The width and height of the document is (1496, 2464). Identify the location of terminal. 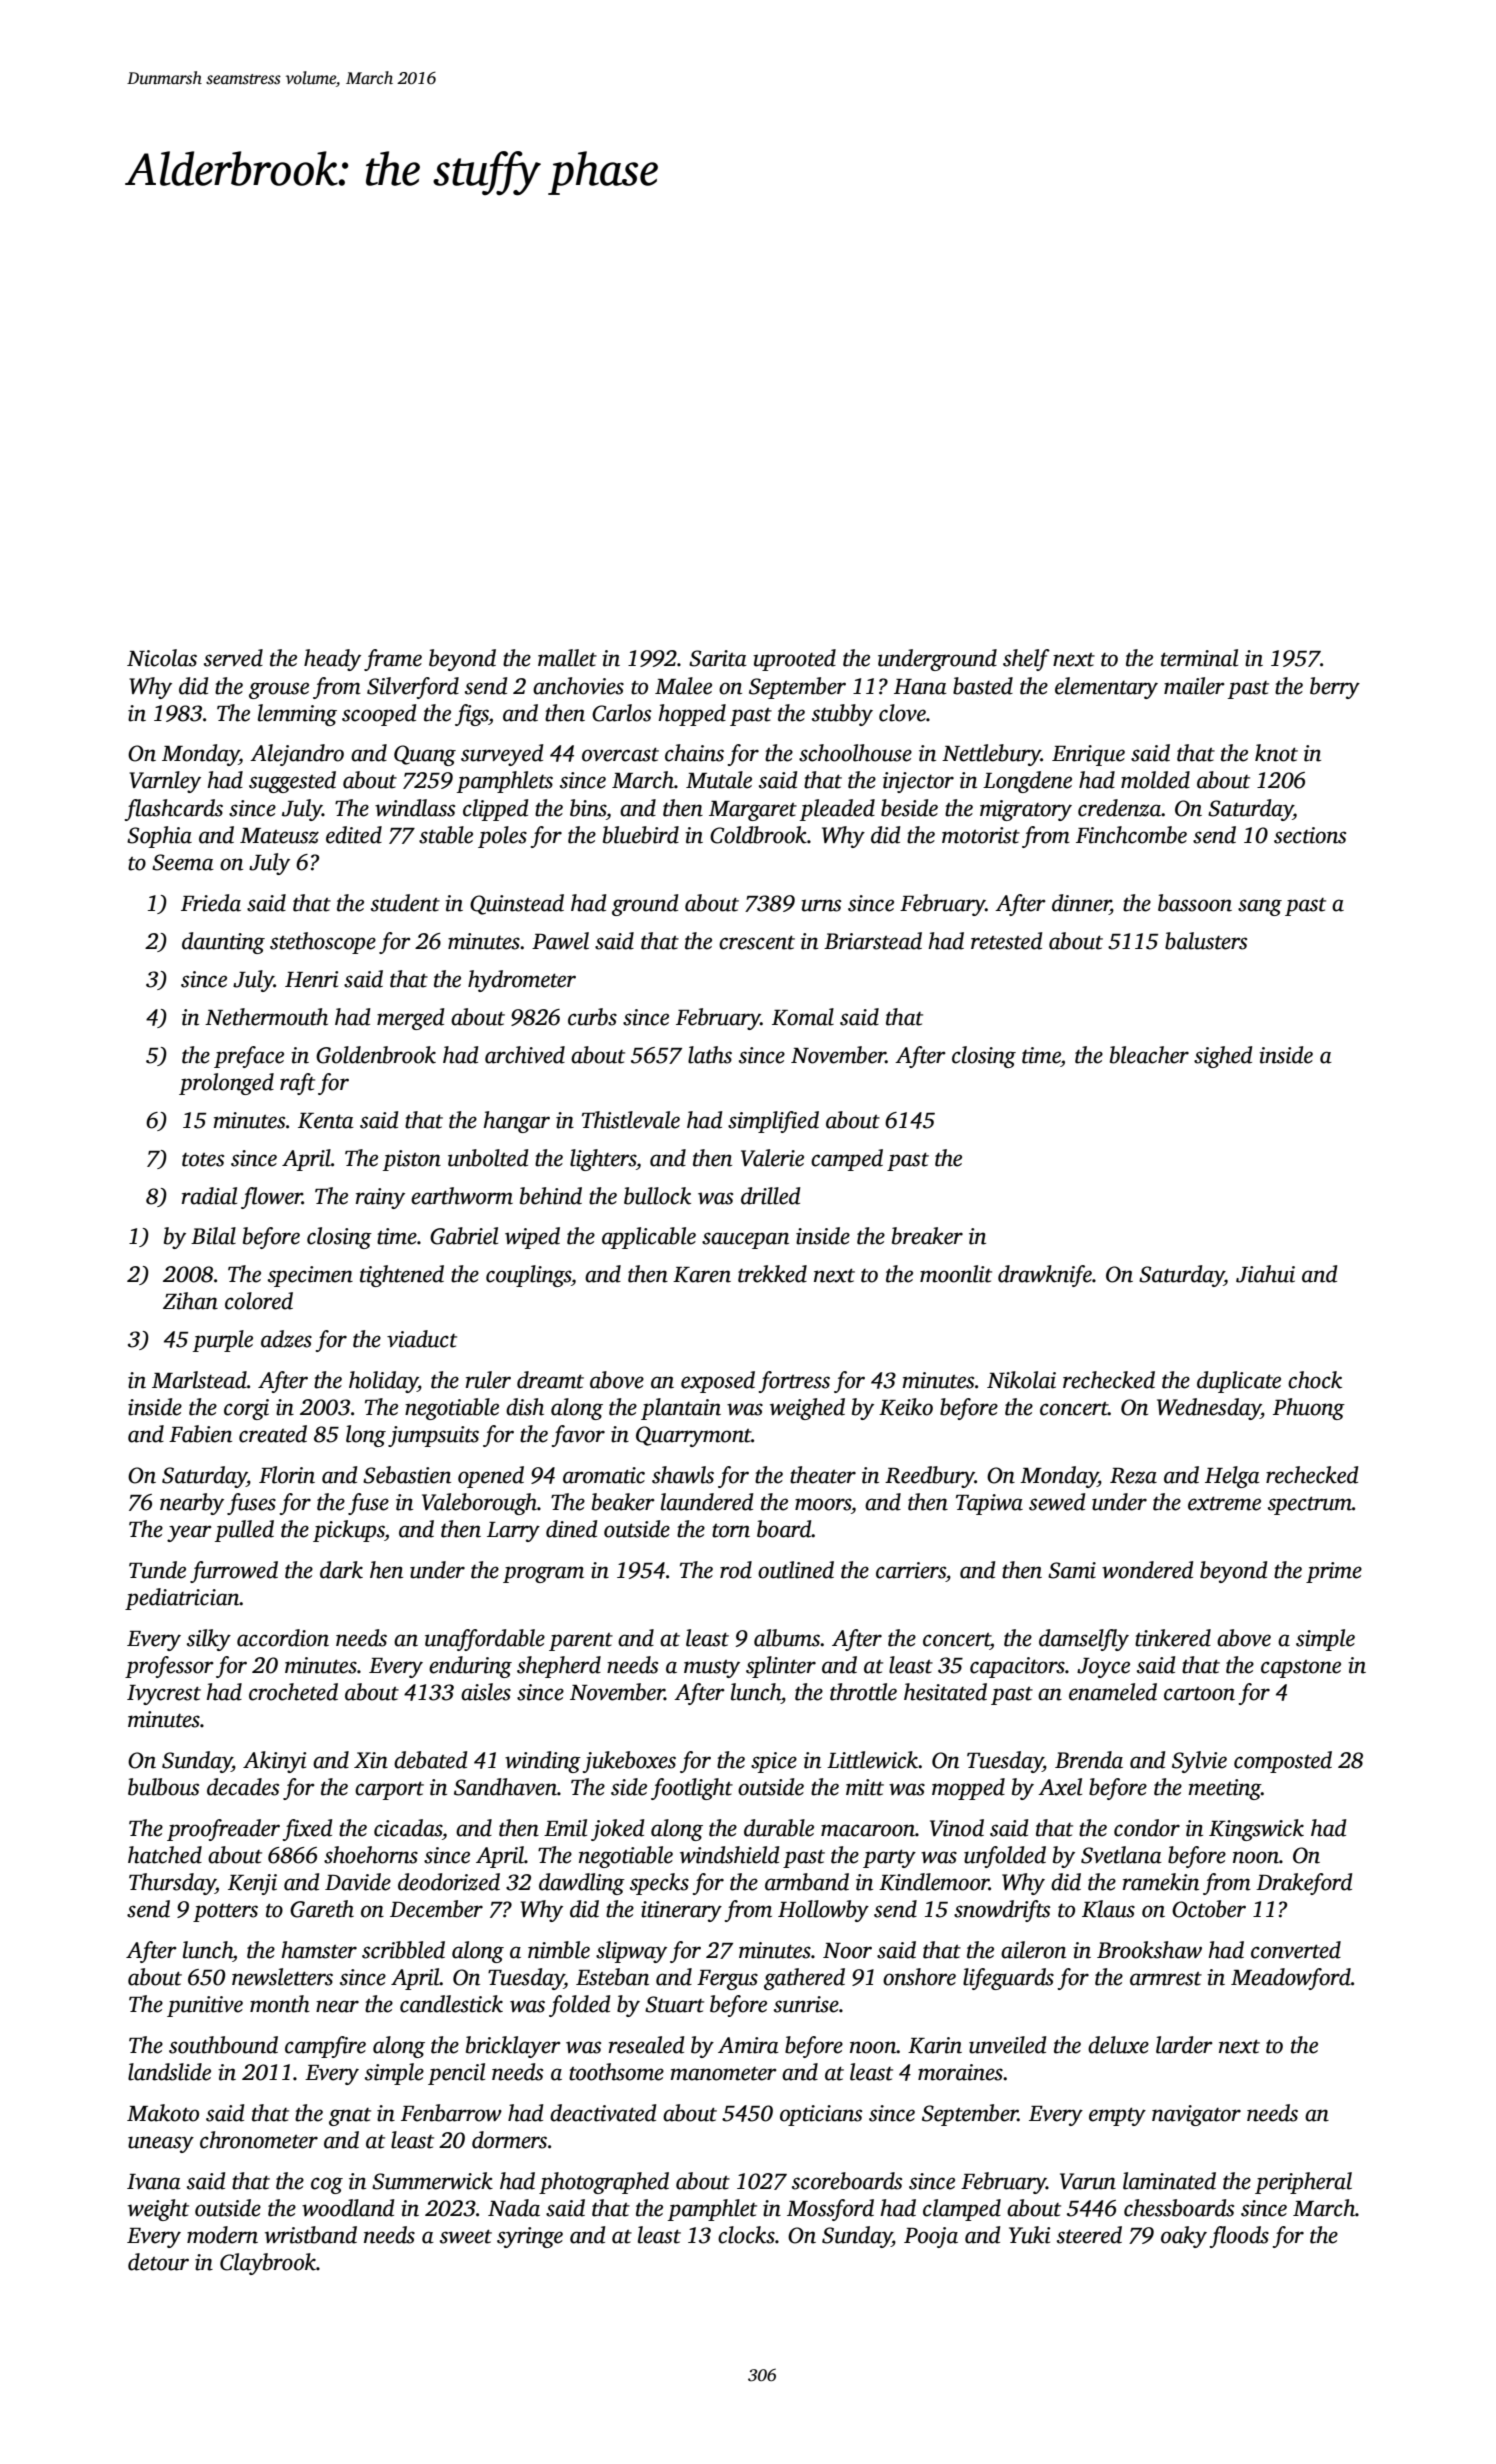
(1199, 658).
